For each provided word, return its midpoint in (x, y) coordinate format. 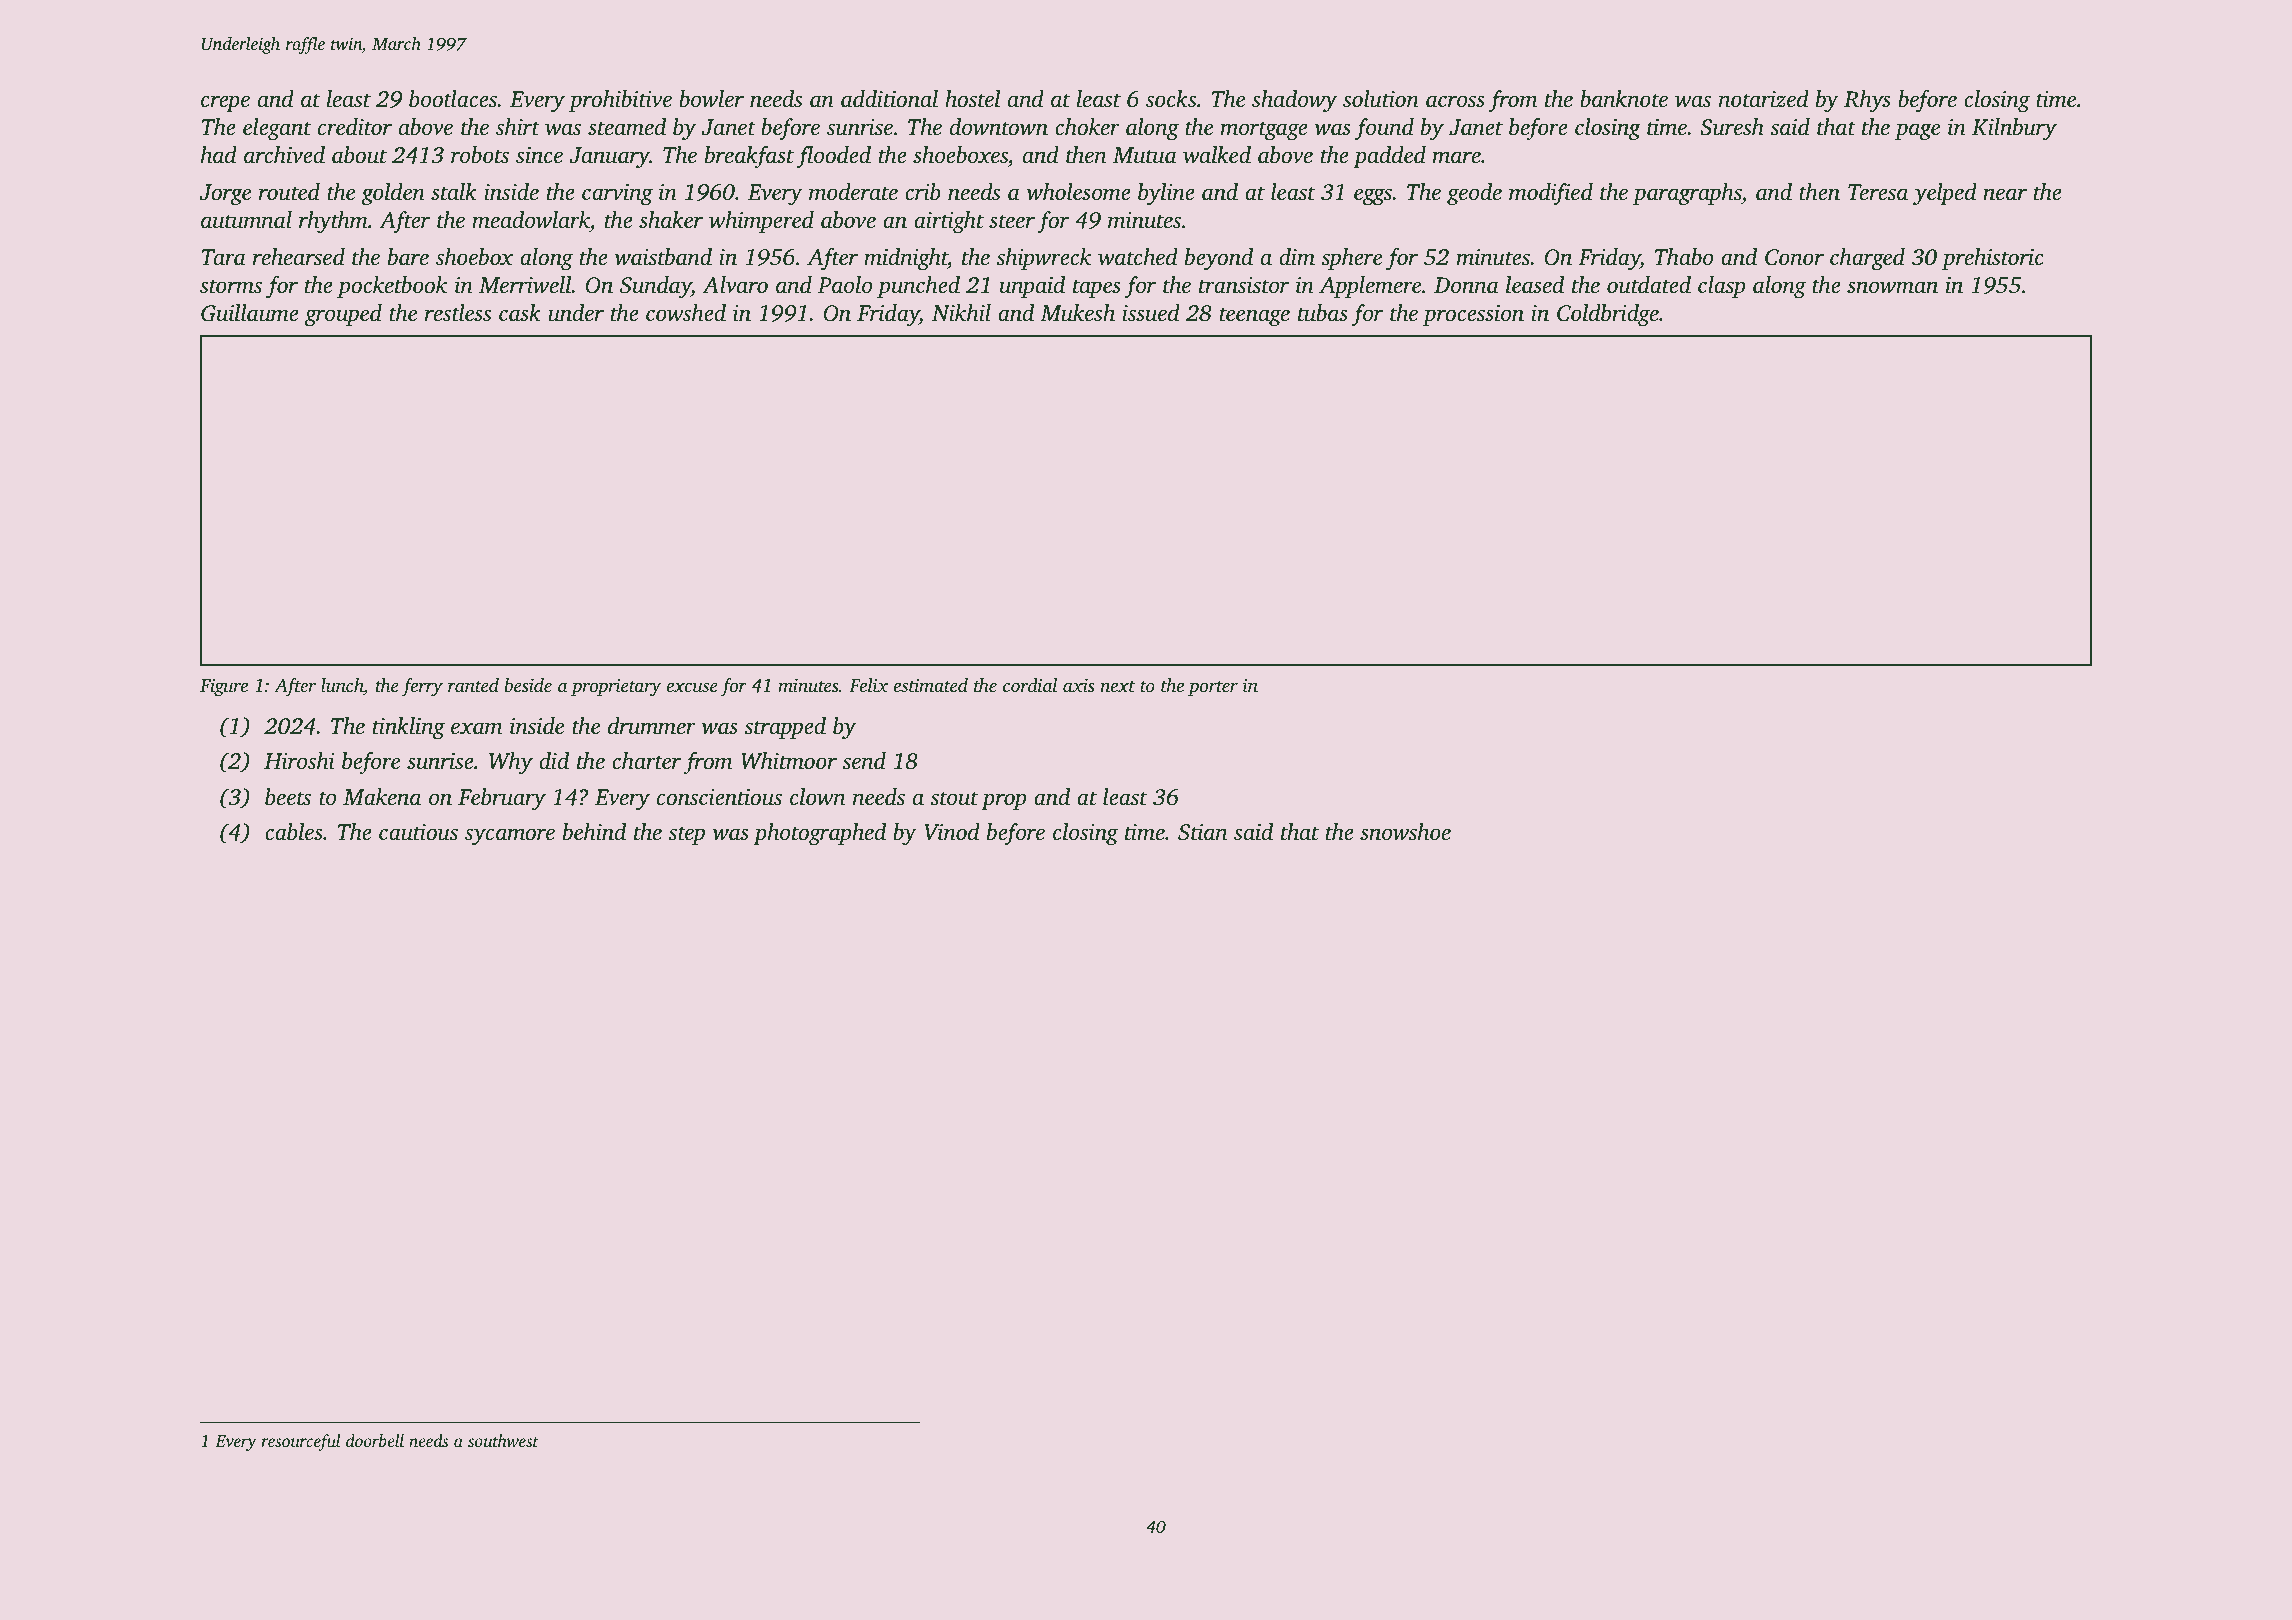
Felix (868, 685)
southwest (503, 1440)
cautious (418, 832)
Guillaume (250, 313)
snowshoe (1405, 832)
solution (1381, 99)
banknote (1624, 99)
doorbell (375, 1440)
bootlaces (453, 99)
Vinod (952, 832)
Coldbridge (1608, 315)
